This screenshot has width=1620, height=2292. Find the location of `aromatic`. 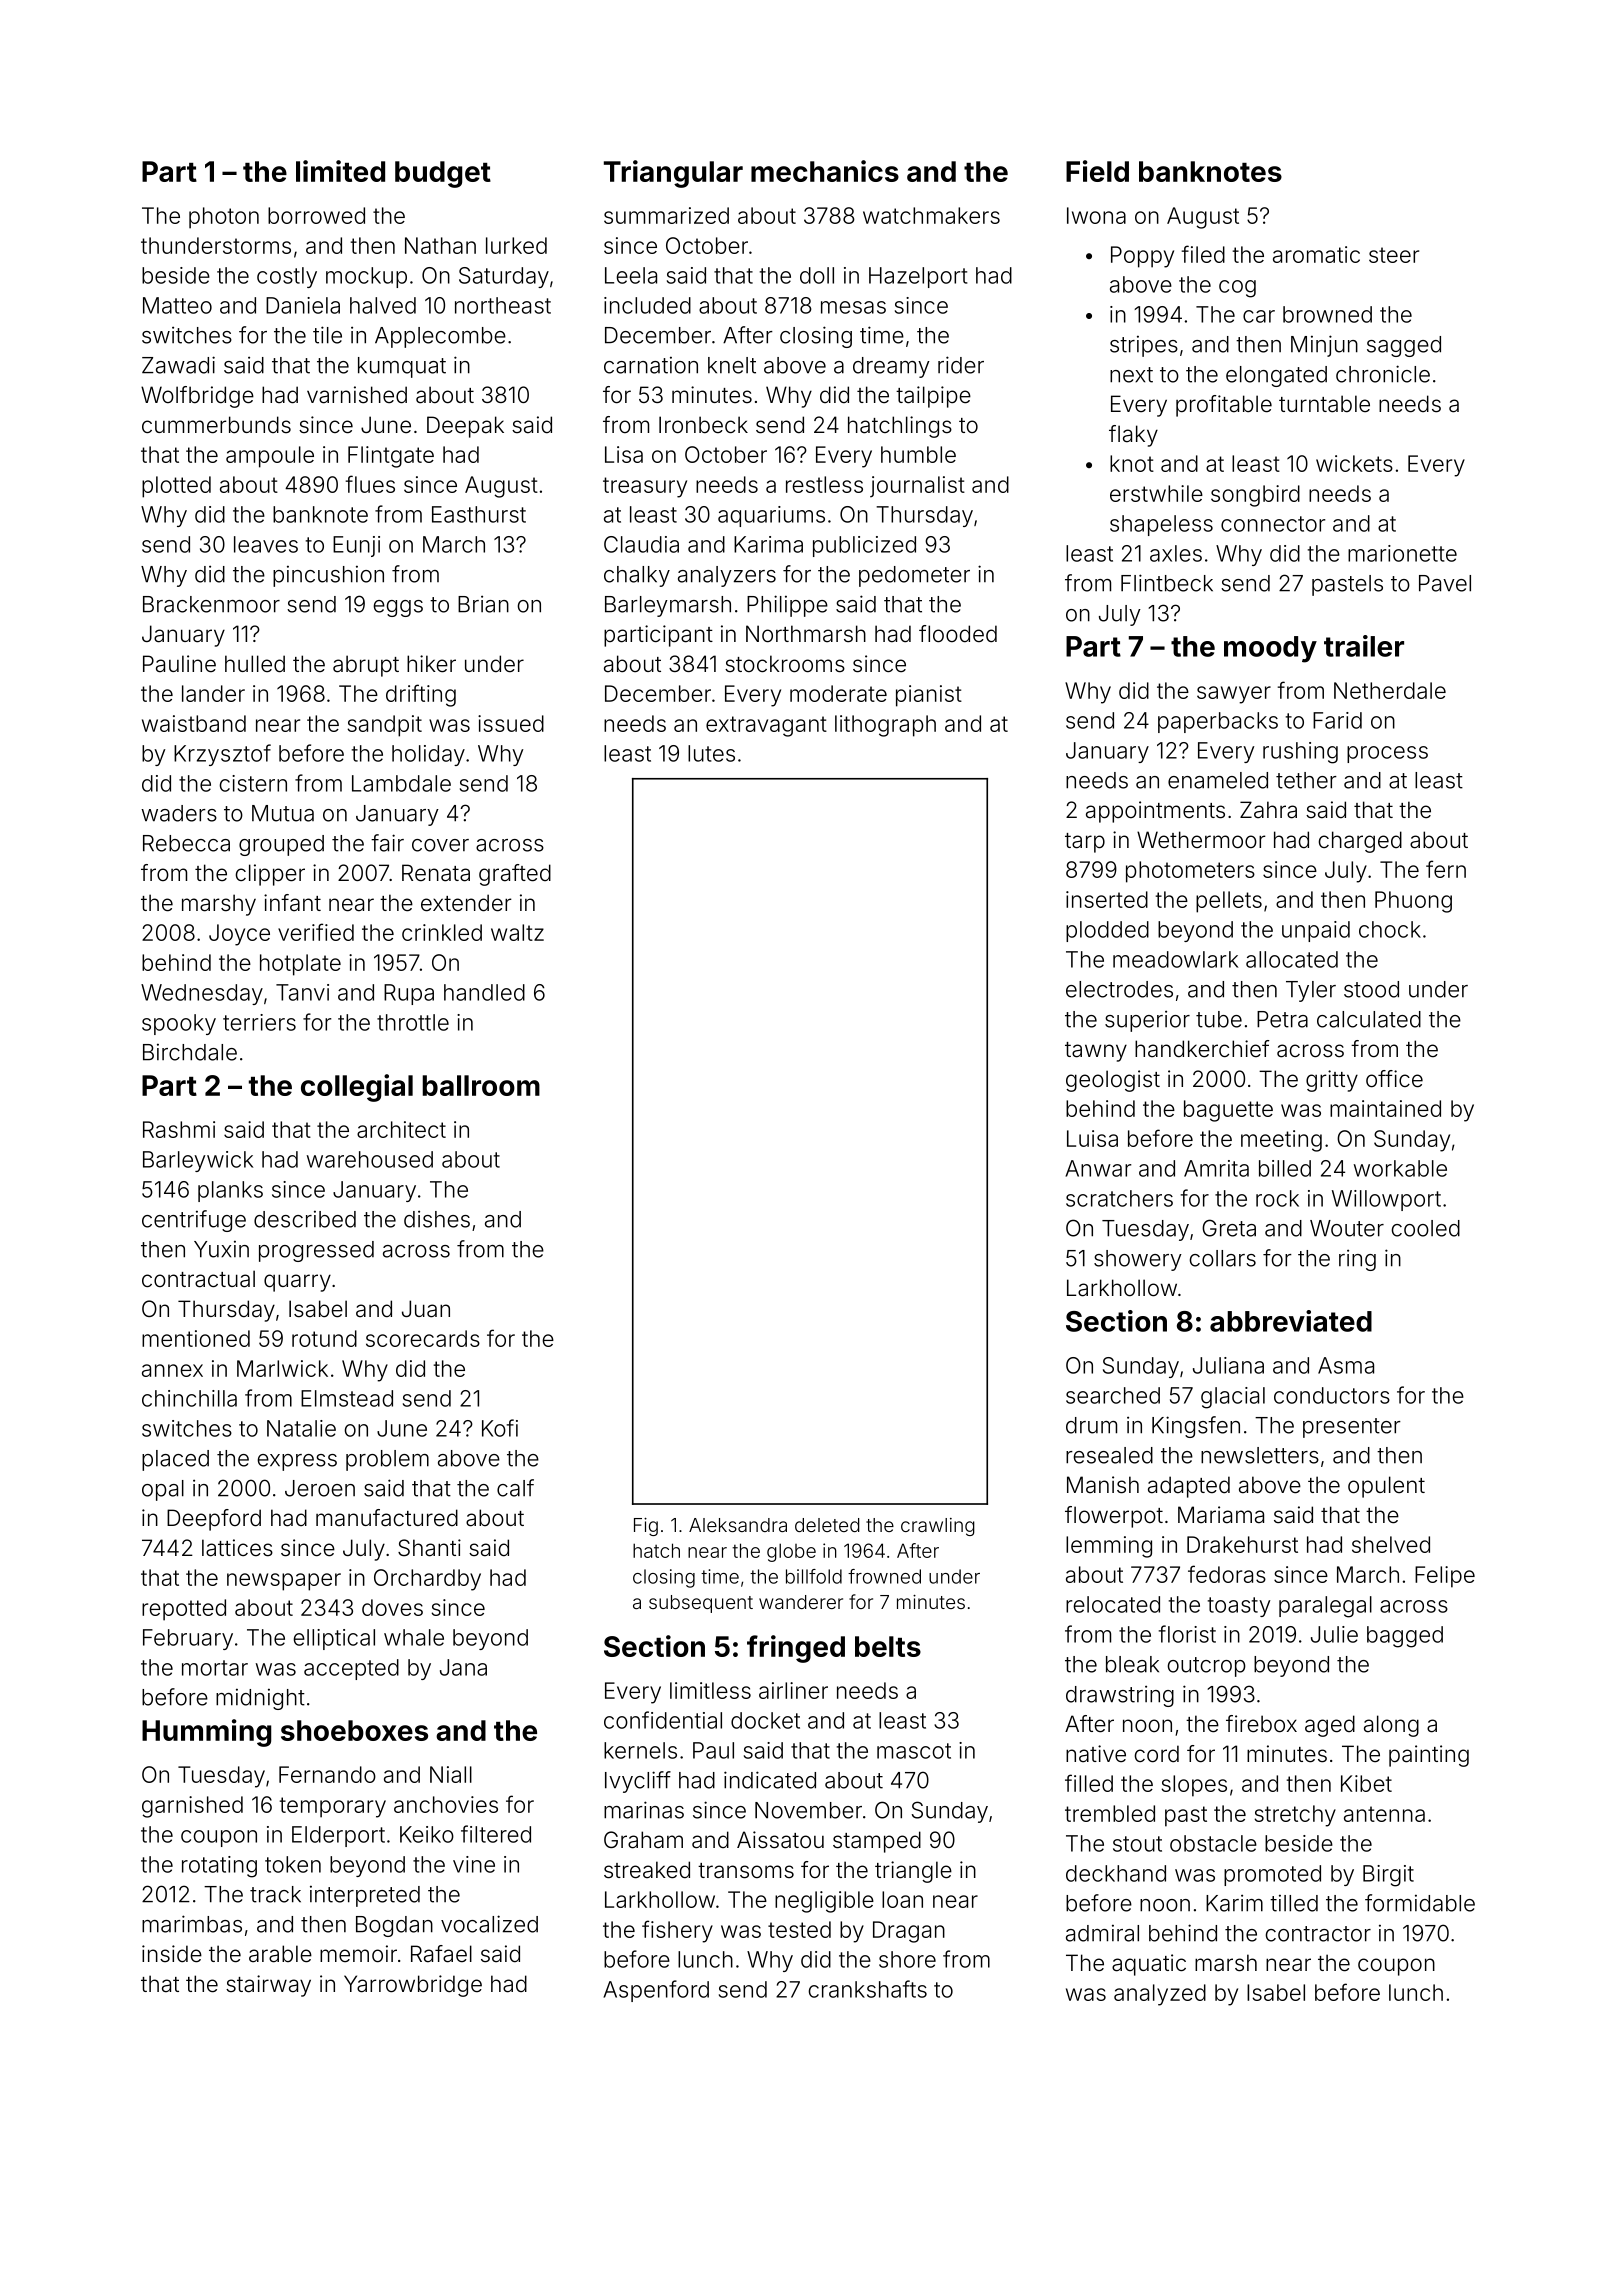

aromatic is located at coordinates (1316, 254).
